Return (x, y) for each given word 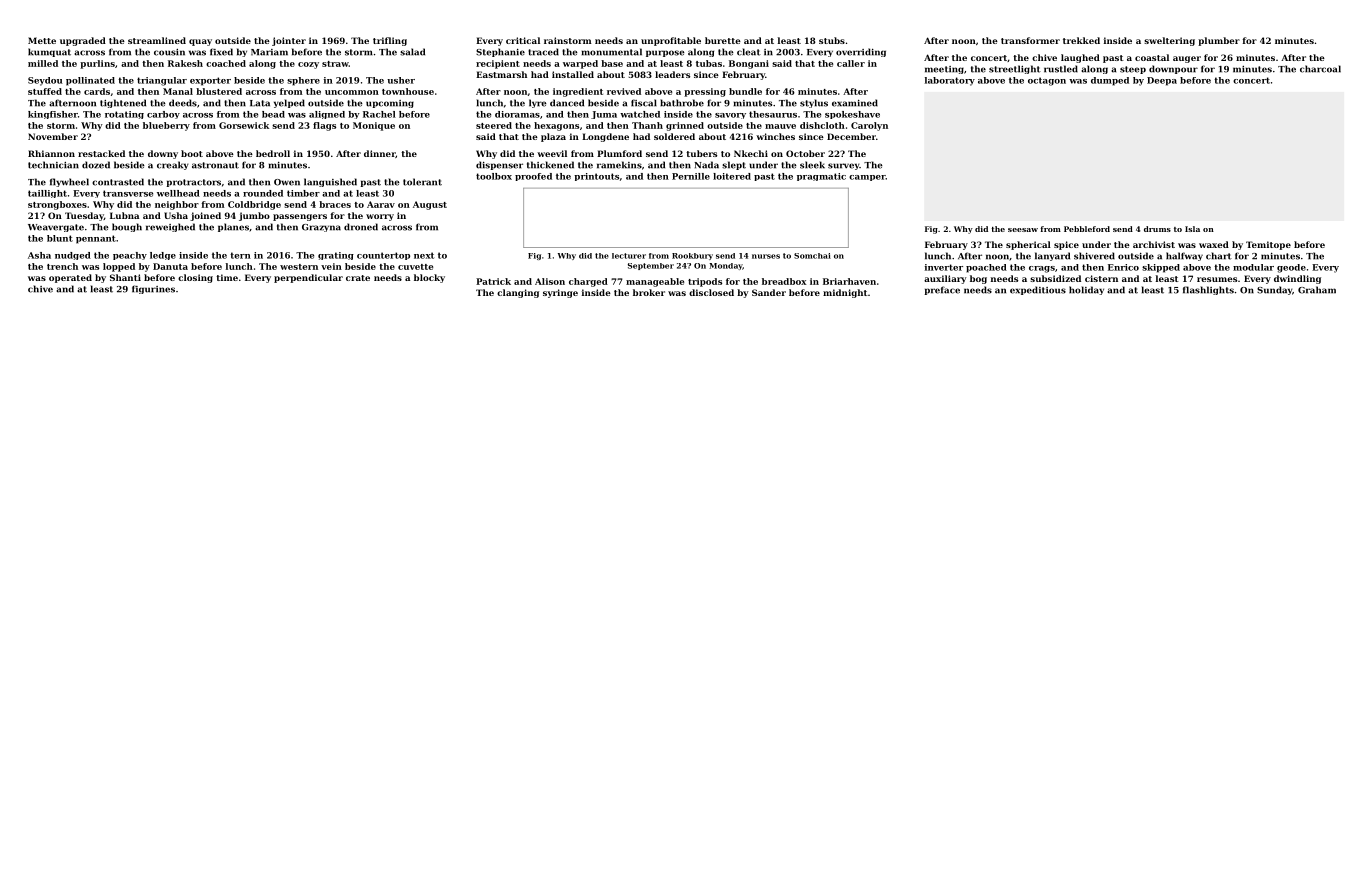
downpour (1173, 69)
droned (361, 227)
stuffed (45, 91)
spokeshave (852, 115)
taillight (47, 194)
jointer (289, 41)
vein (331, 266)
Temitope (1268, 245)
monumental (612, 52)
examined (855, 103)
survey (843, 166)
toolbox (494, 176)
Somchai (812, 256)
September (651, 266)
